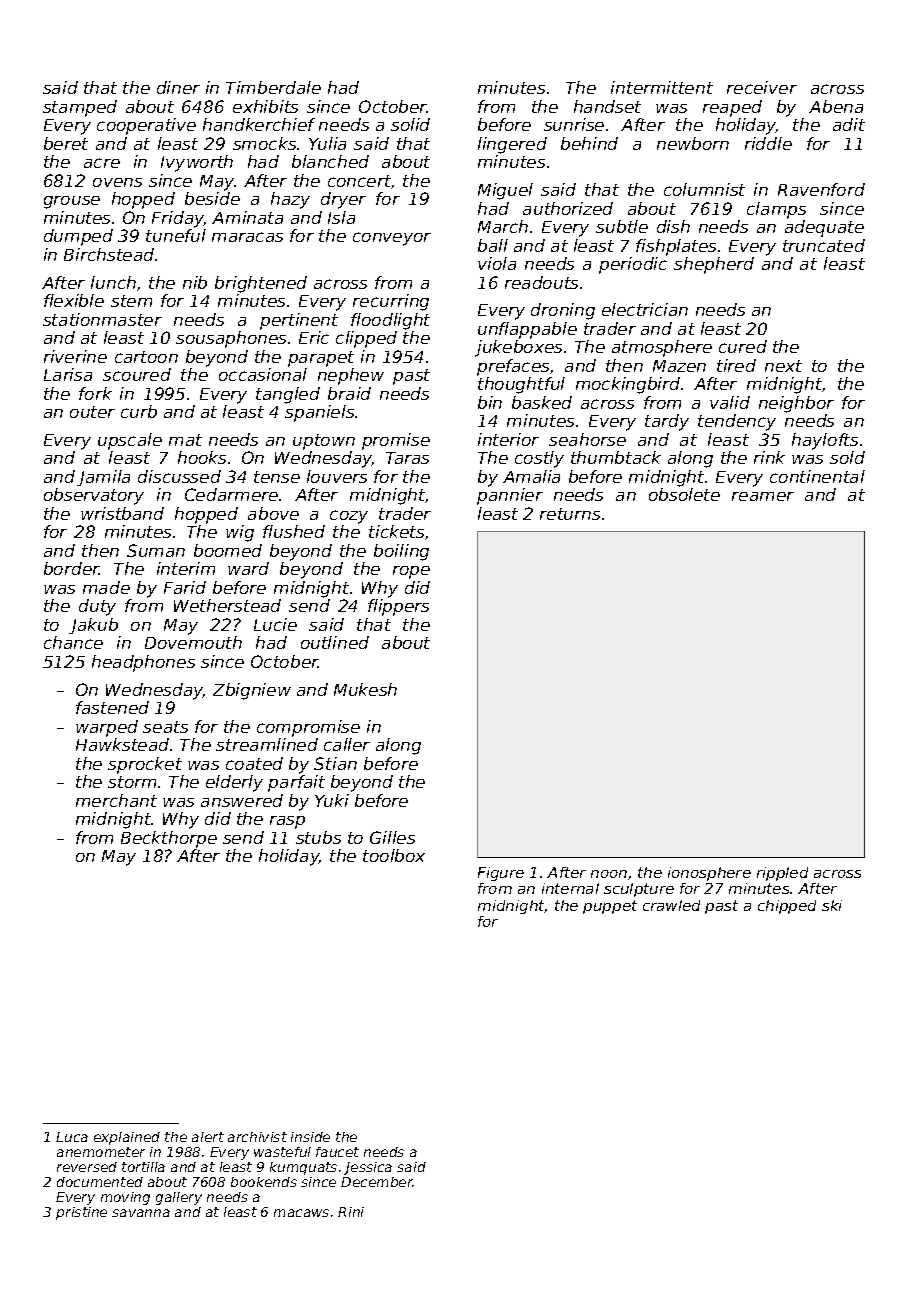  Describe the element at coordinates (178, 87) in the screenshot. I see `diner` at that location.
